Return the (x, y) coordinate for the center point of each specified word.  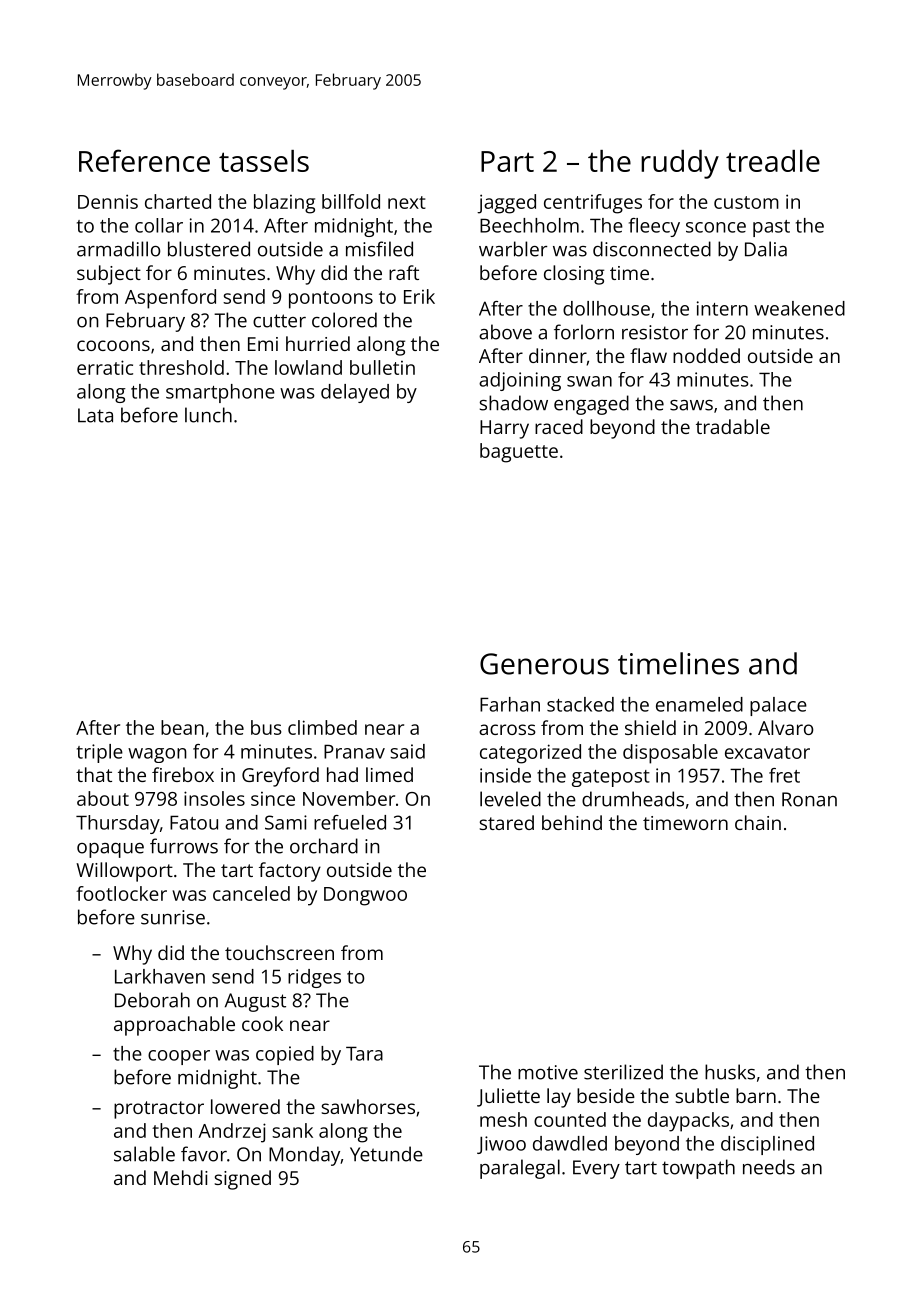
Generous (544, 664)
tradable (733, 426)
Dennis (108, 201)
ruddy (680, 164)
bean (182, 727)
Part (507, 161)
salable (144, 1154)
